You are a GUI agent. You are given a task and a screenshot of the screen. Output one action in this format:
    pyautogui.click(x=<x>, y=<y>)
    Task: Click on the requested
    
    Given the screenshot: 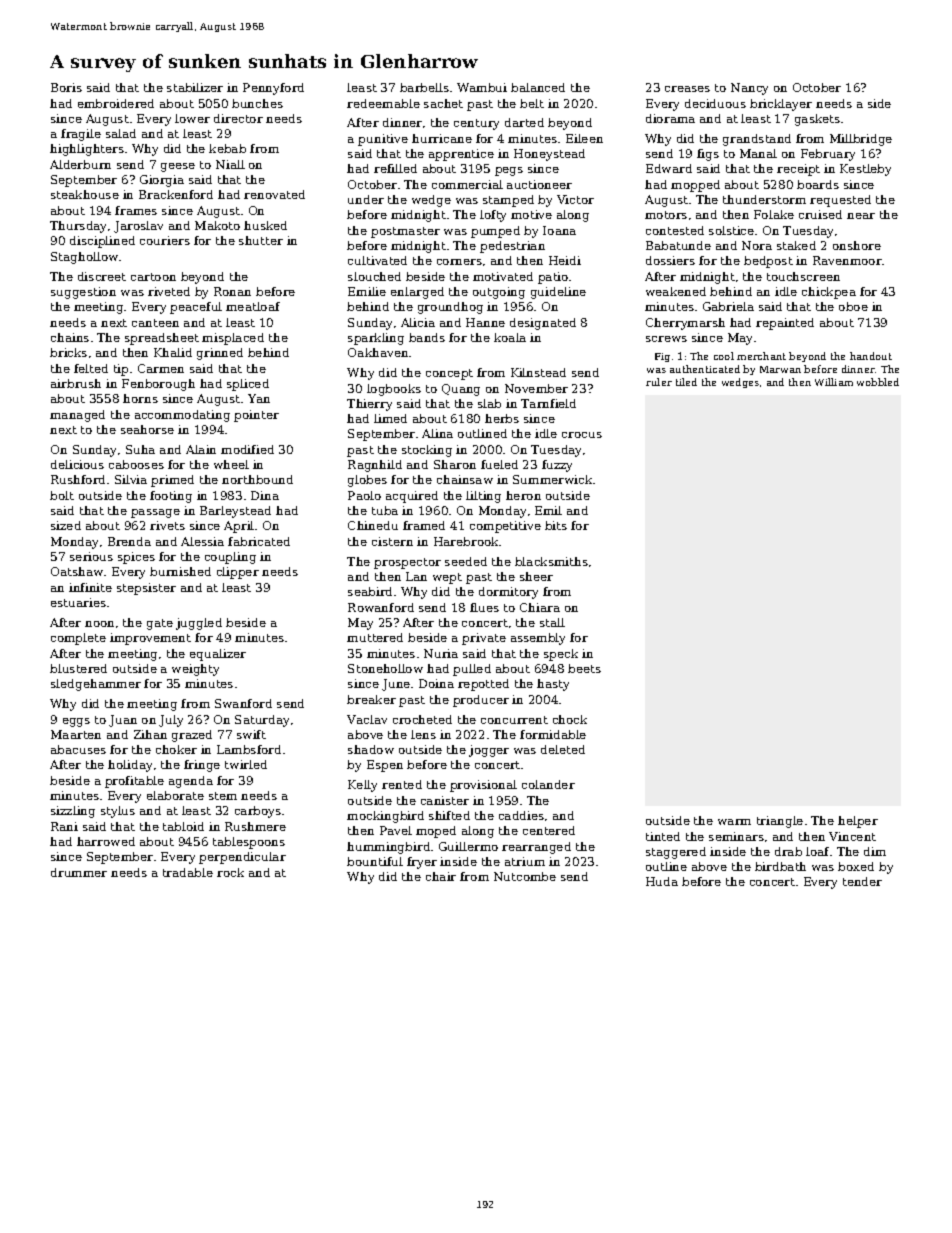 What is the action you would take?
    pyautogui.click(x=840, y=201)
